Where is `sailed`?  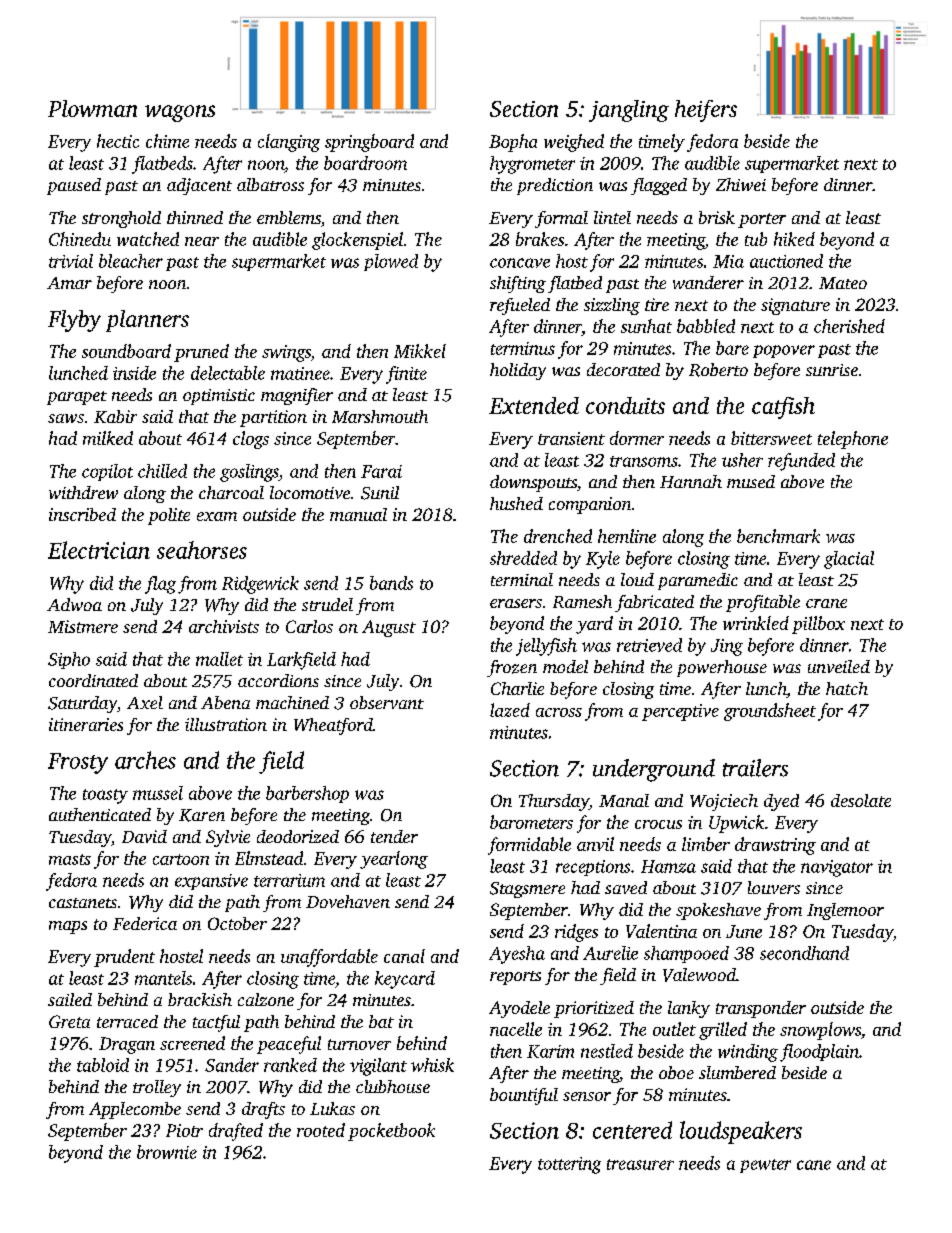 sailed is located at coordinates (70, 999).
